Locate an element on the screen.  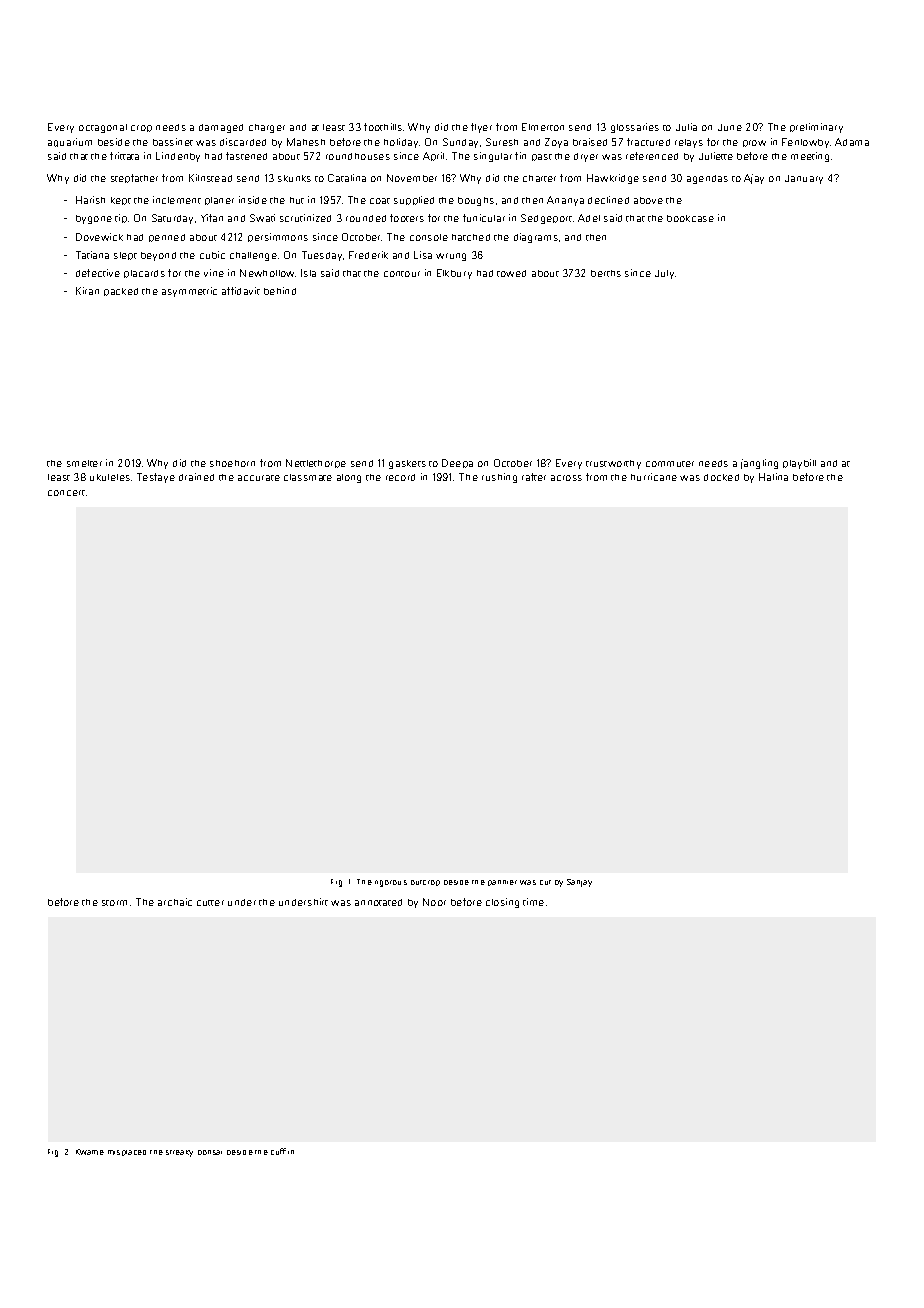
across is located at coordinates (566, 478).
